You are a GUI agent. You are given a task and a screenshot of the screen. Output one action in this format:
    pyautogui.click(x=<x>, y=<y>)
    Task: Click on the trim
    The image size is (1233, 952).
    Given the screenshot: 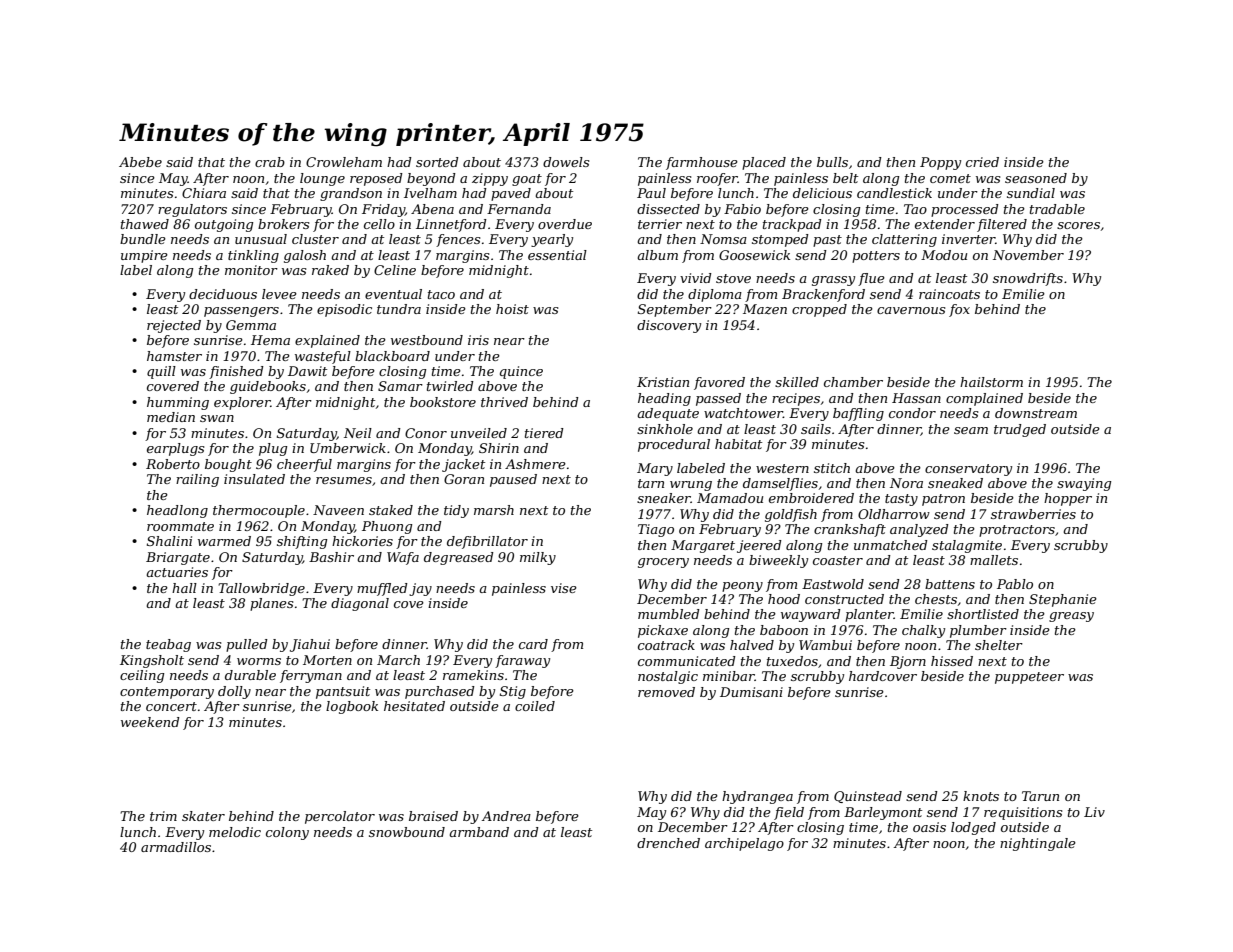 What is the action you would take?
    pyautogui.click(x=163, y=816)
